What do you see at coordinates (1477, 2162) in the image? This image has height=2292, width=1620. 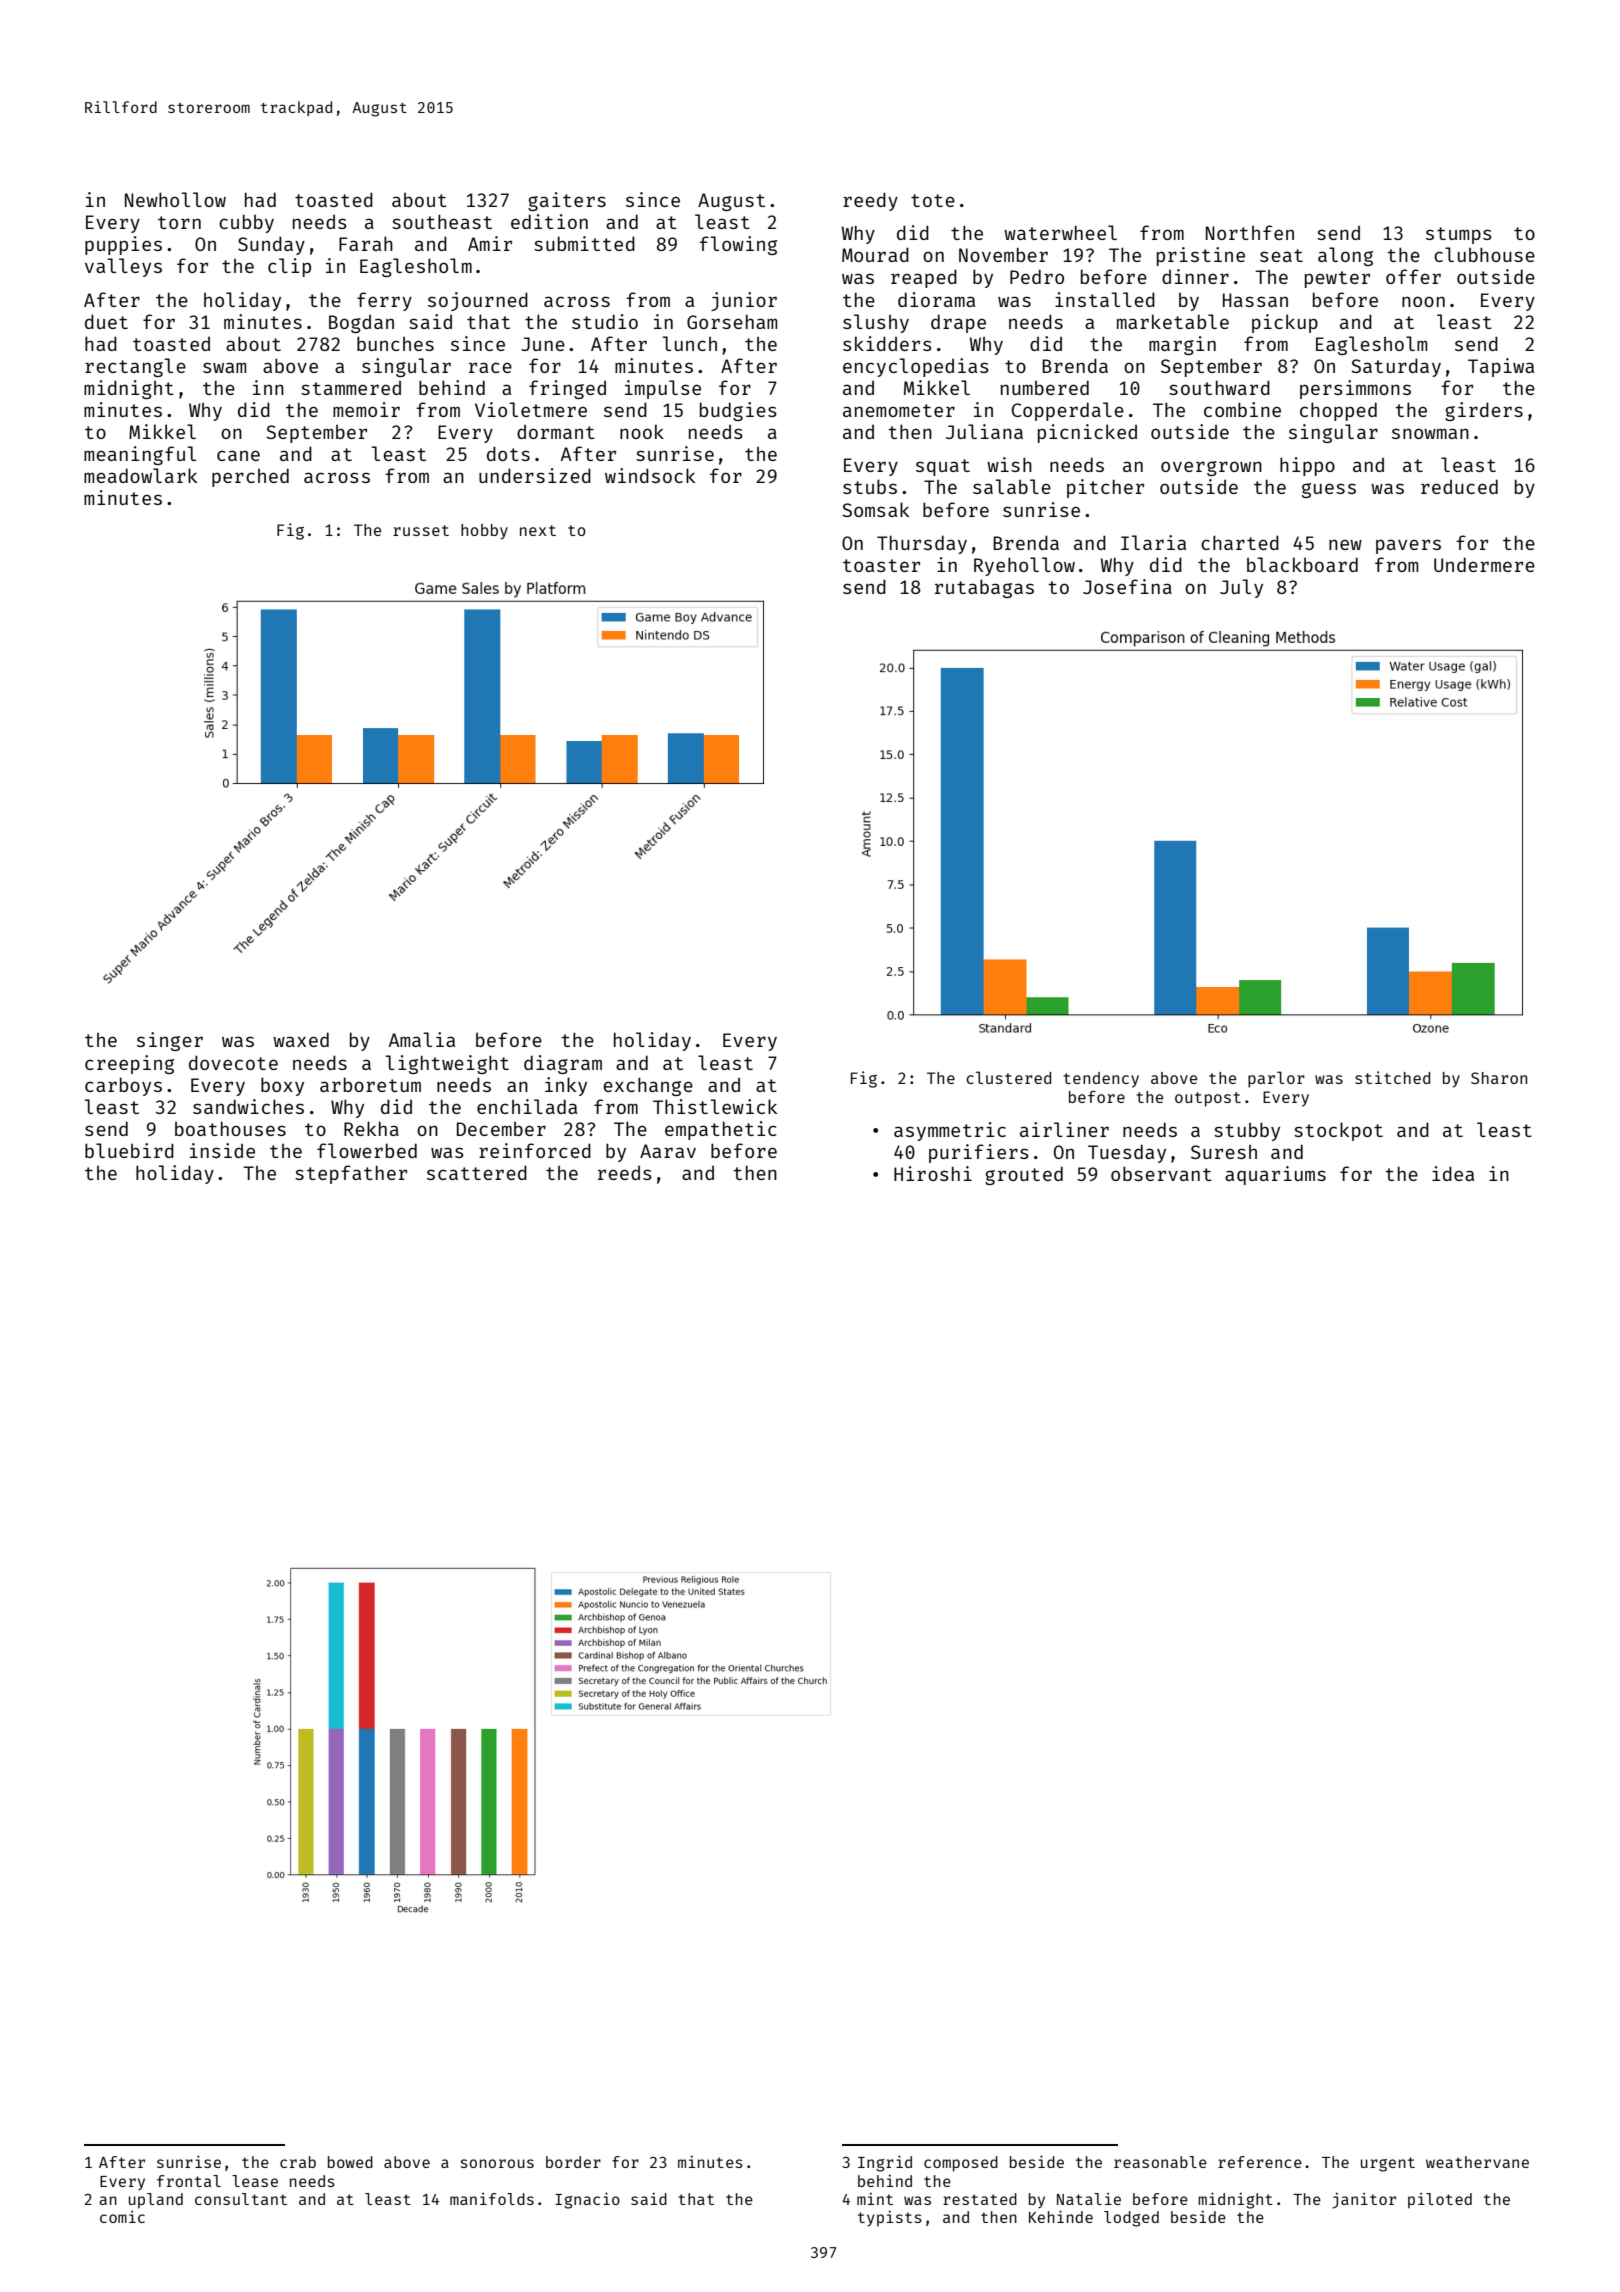 I see `weathervane` at bounding box center [1477, 2162].
